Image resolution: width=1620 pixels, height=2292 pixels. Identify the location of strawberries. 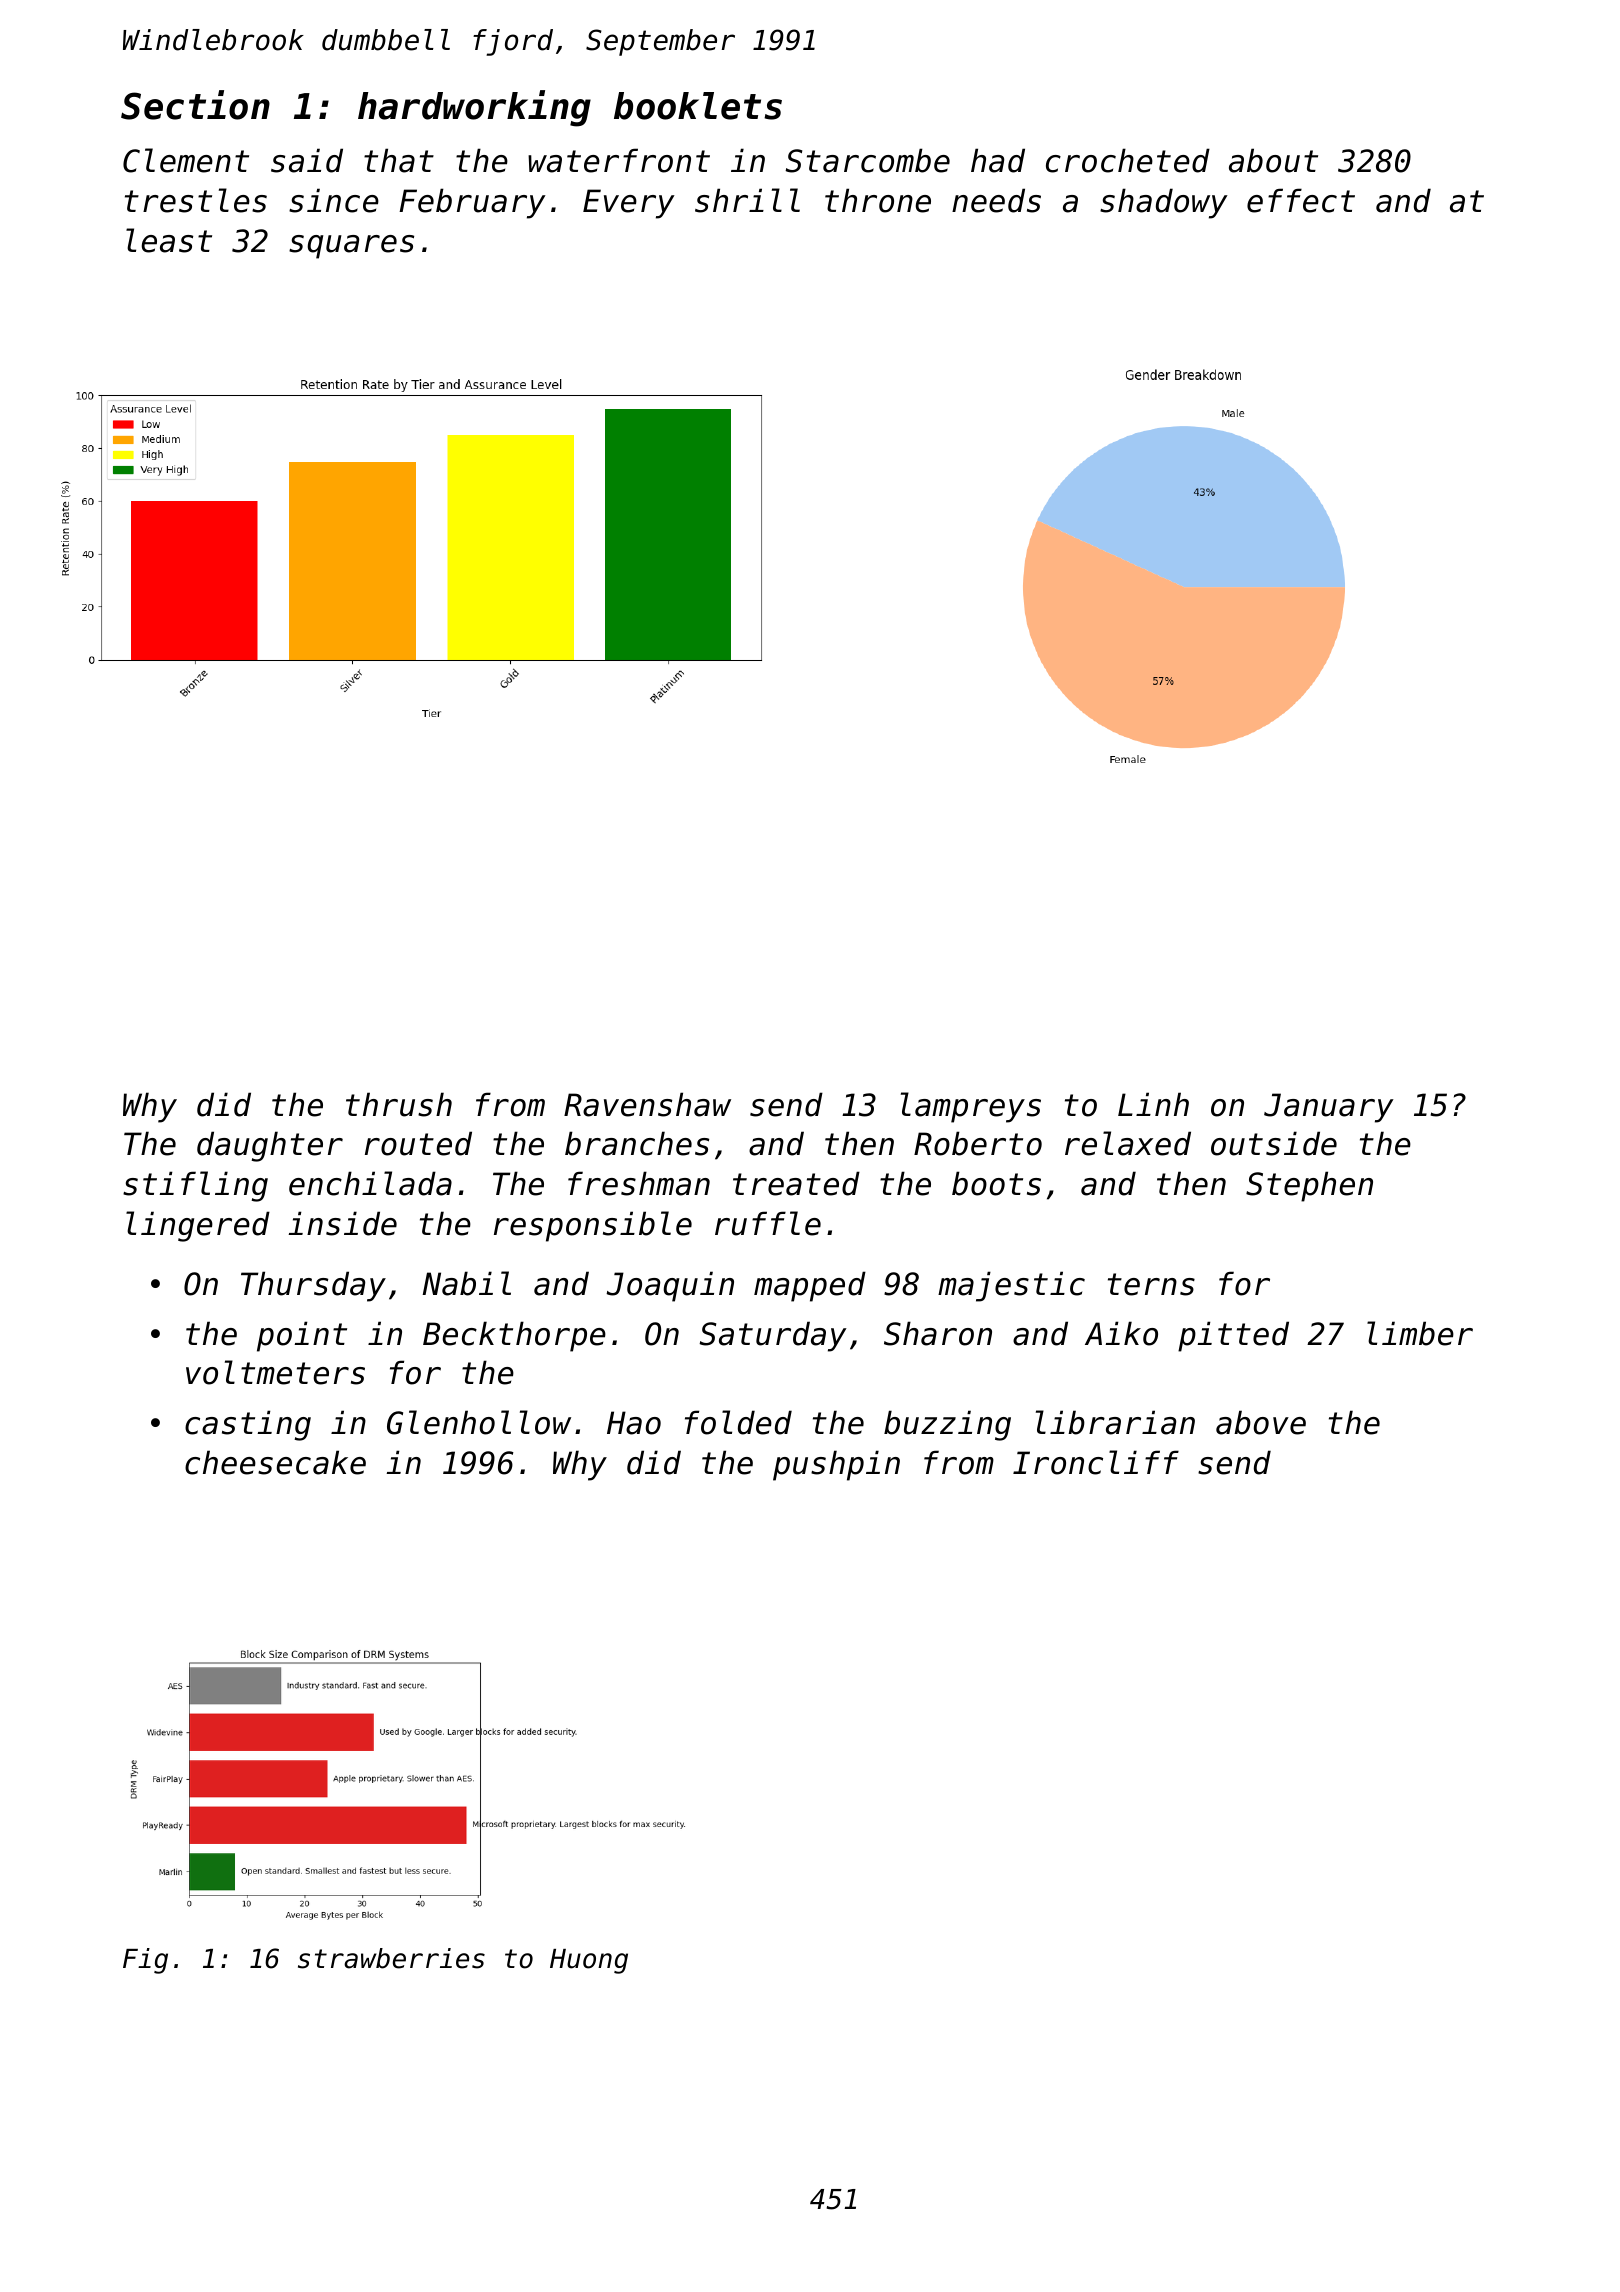
(391, 1958).
